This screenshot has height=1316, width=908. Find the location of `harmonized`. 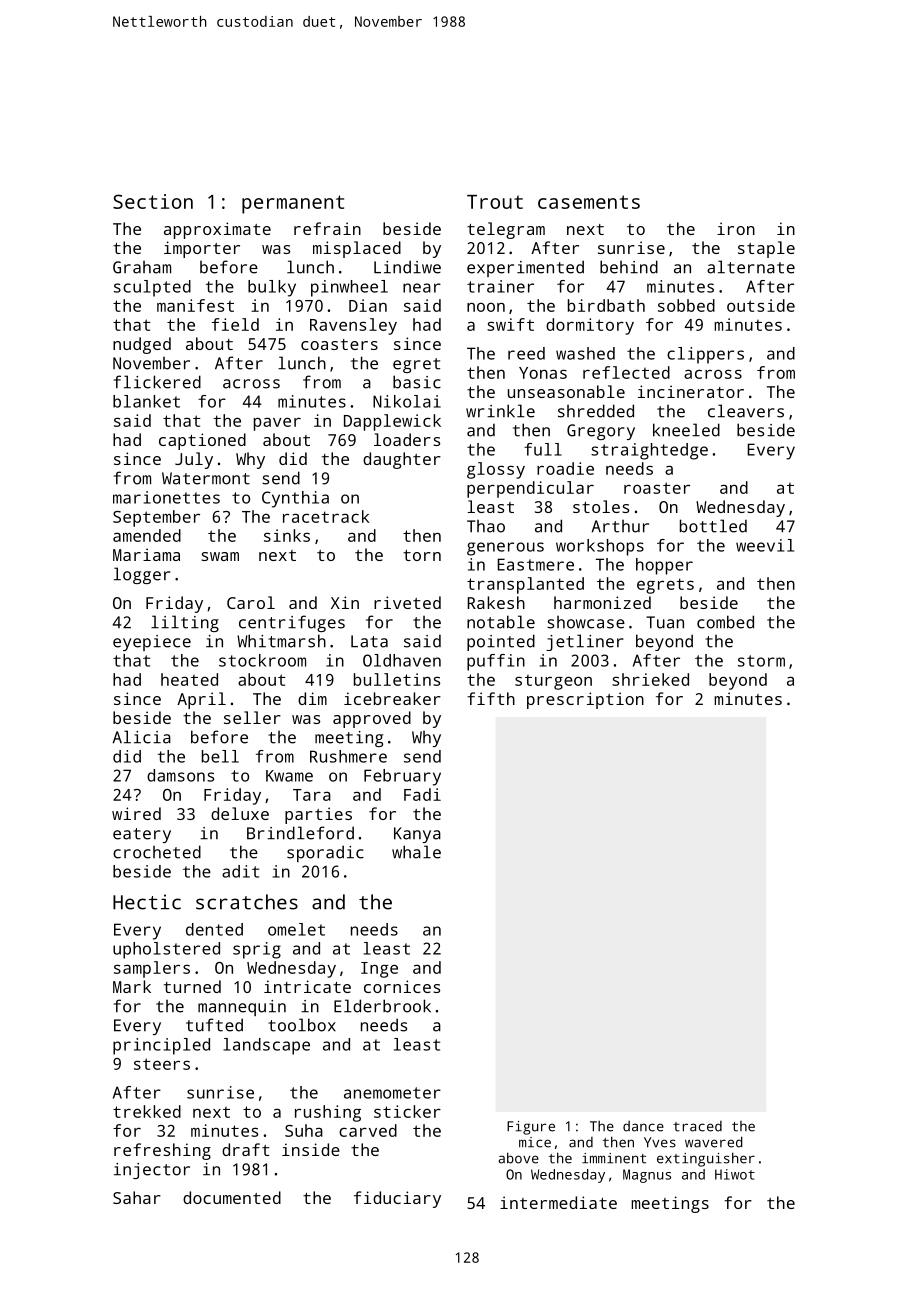

harmonized is located at coordinates (602, 602).
